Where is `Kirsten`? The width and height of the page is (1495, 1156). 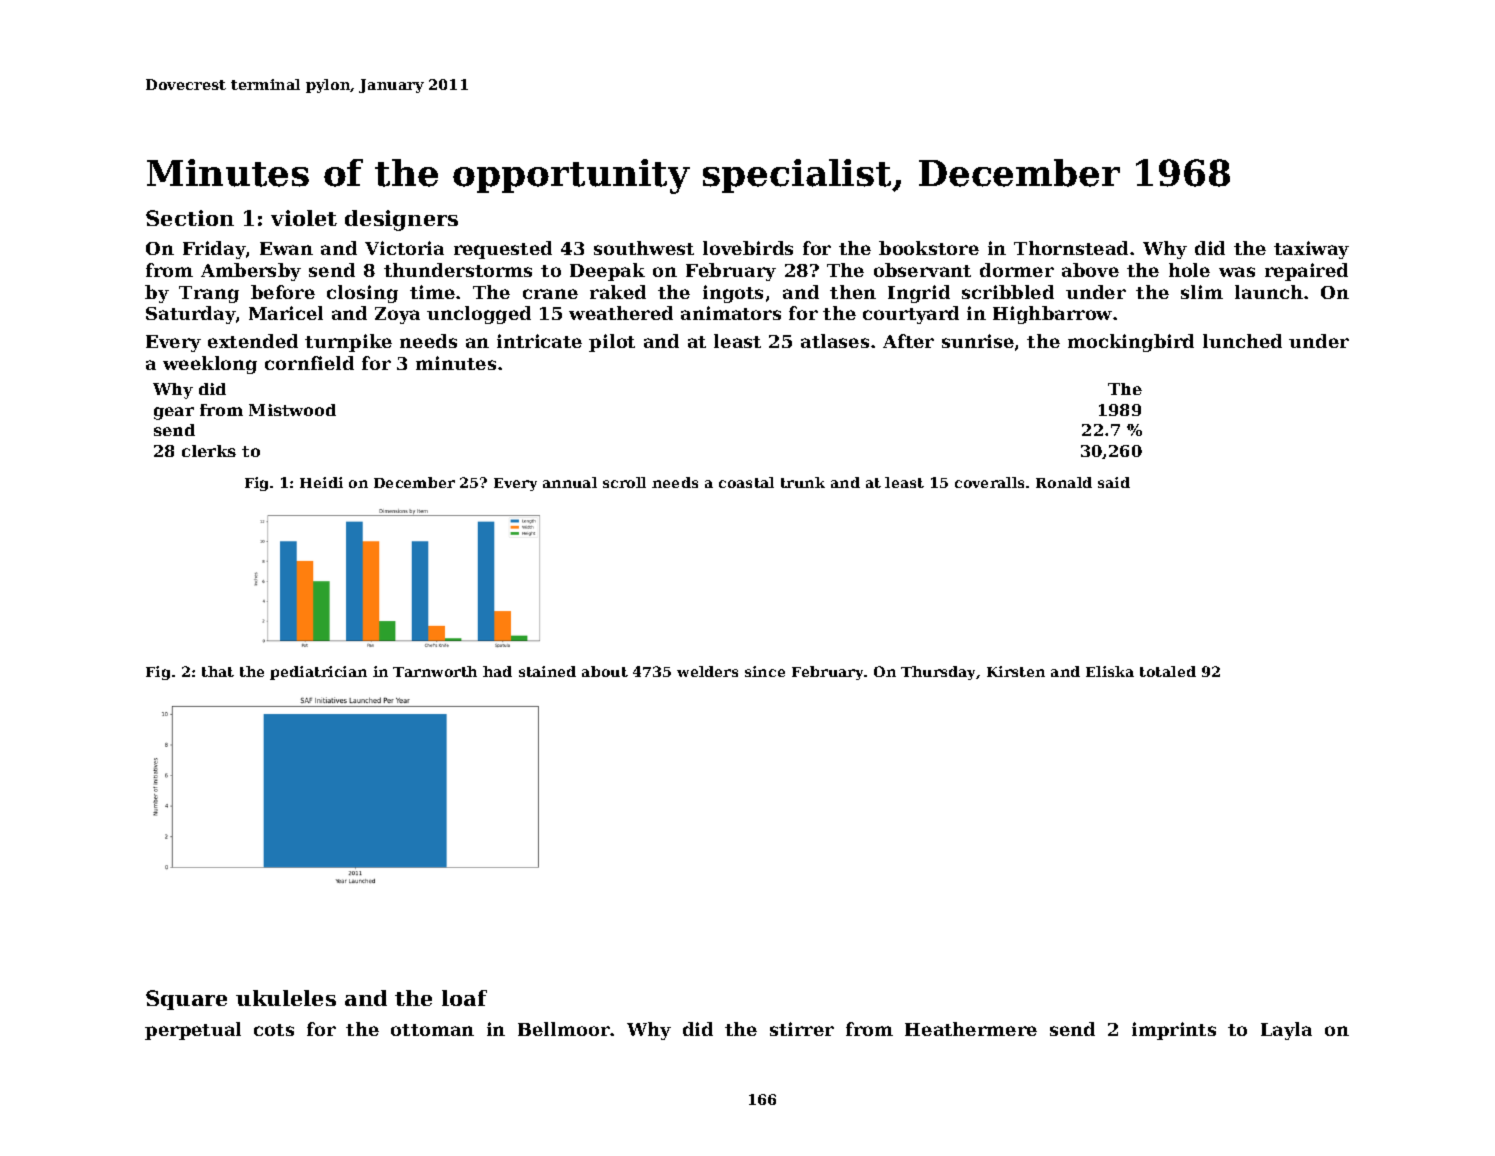
Kirsten is located at coordinates (1016, 671).
